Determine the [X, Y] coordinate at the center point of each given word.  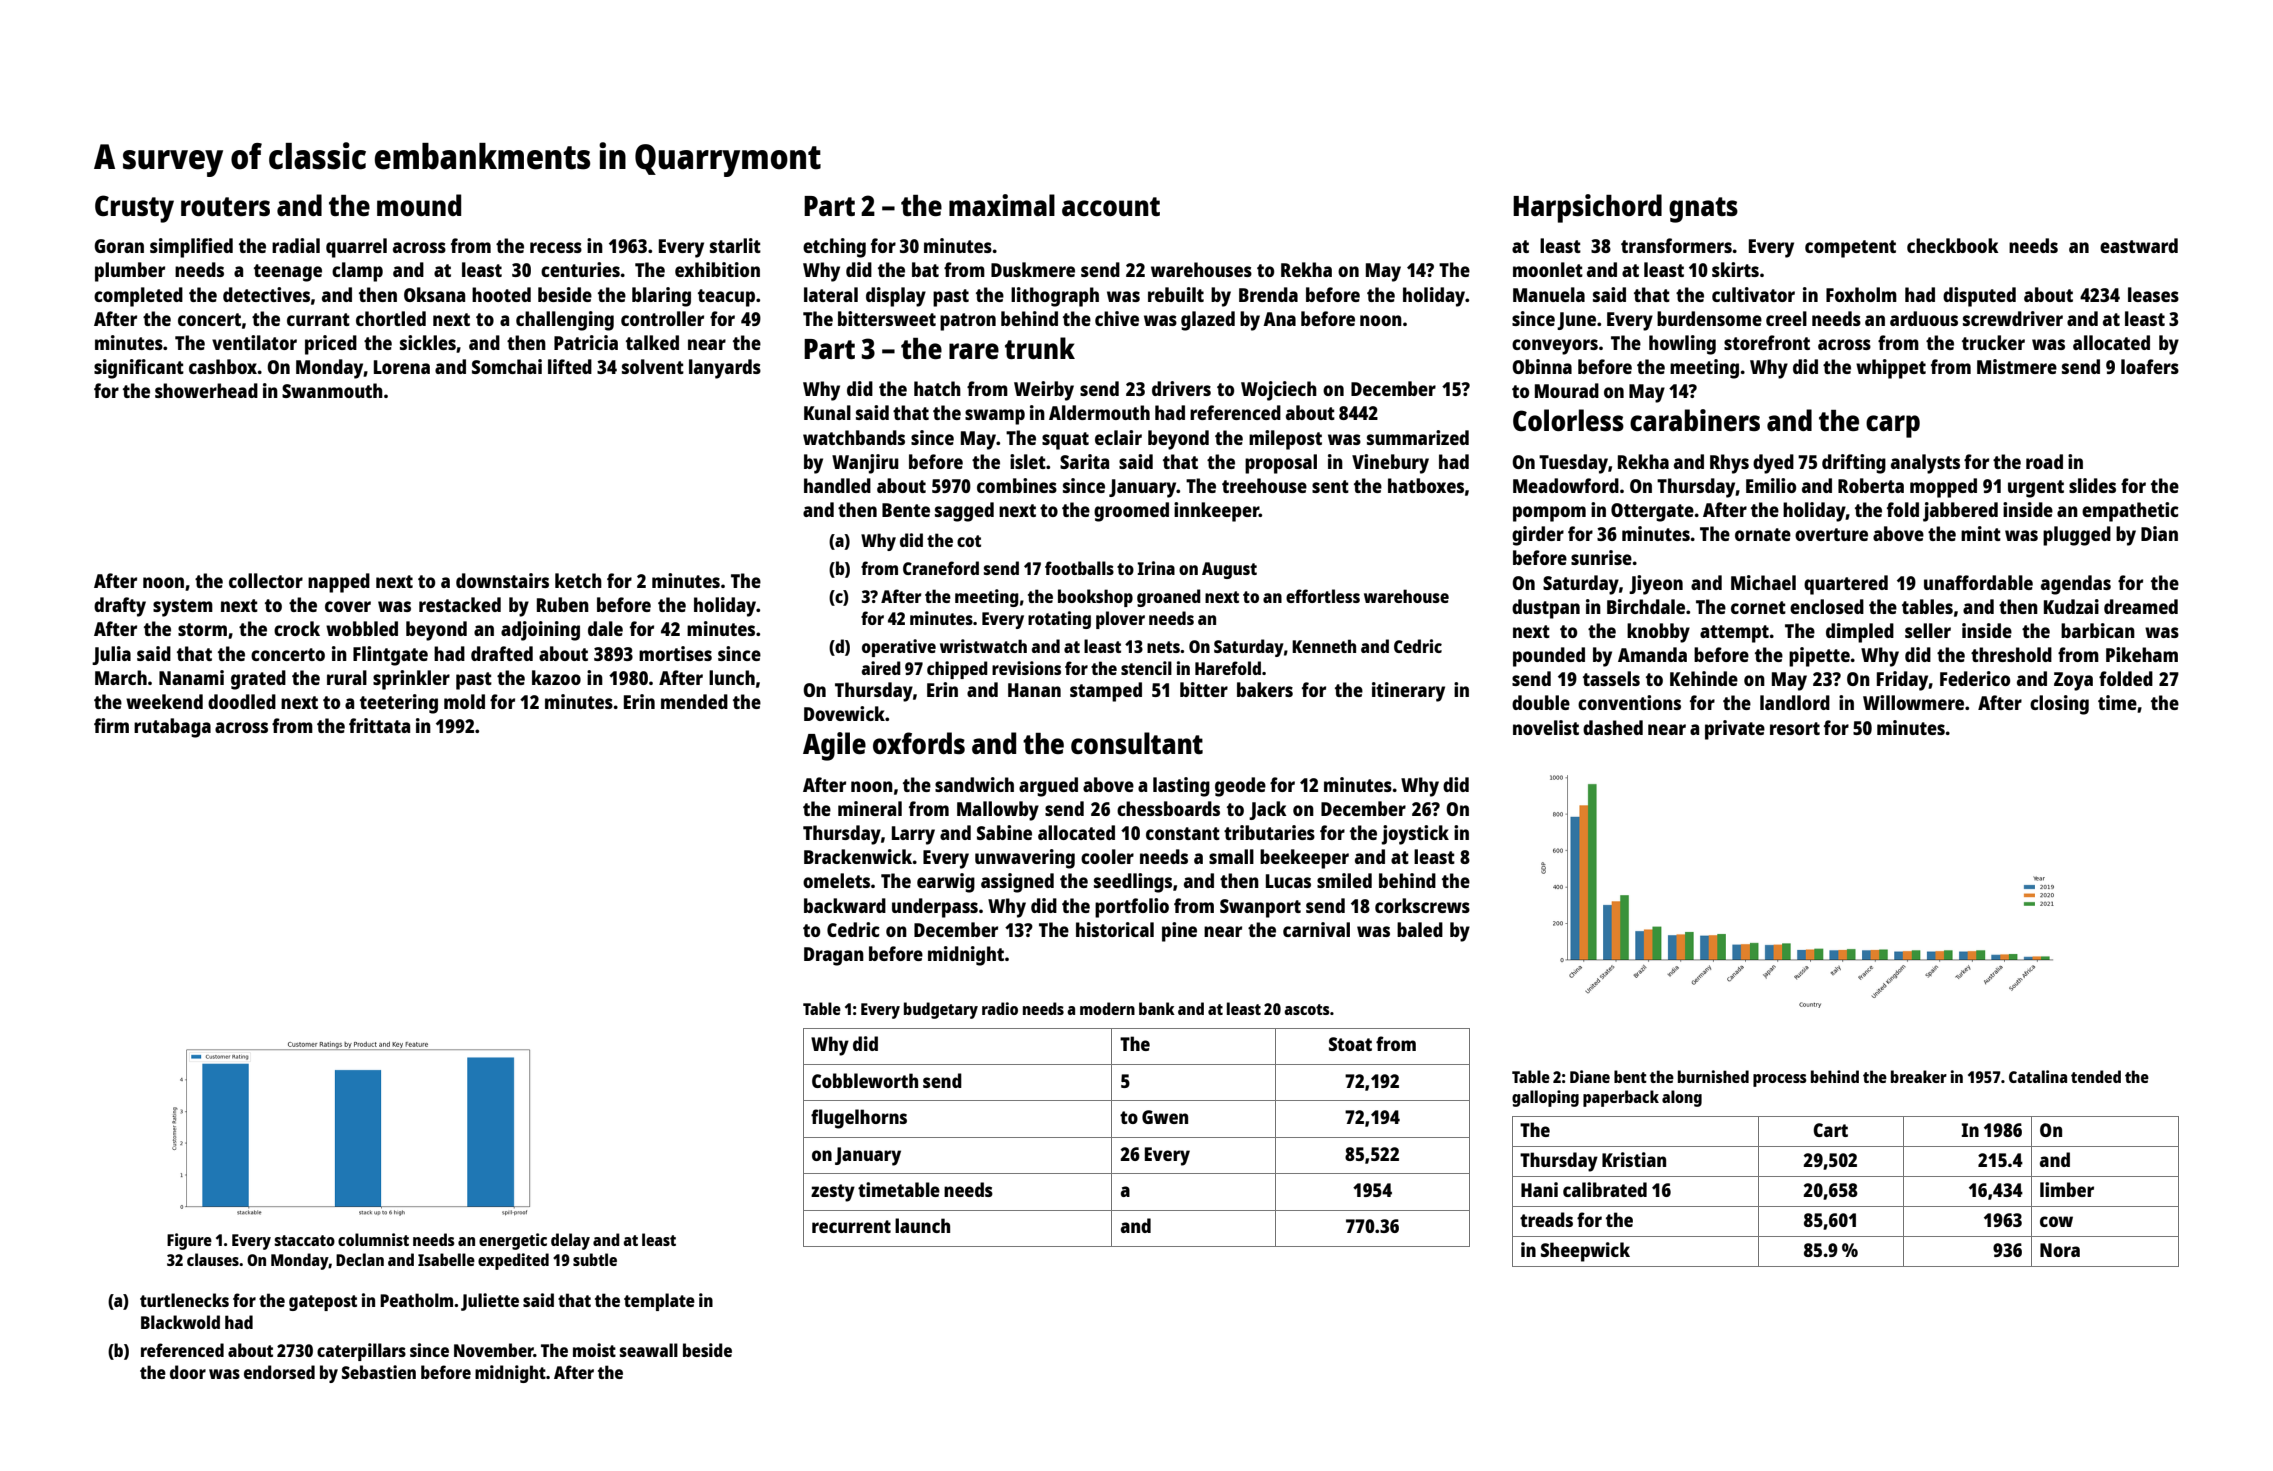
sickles [428, 342]
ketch [578, 580]
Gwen [1165, 1117]
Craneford [941, 568]
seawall [649, 1350]
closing [2059, 705]
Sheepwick [1585, 1252]
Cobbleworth [865, 1080]
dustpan [1546, 609]
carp [1893, 426]
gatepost [323, 1303]
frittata [379, 725]
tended [2096, 1076]
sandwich [974, 784]
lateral [831, 294]
